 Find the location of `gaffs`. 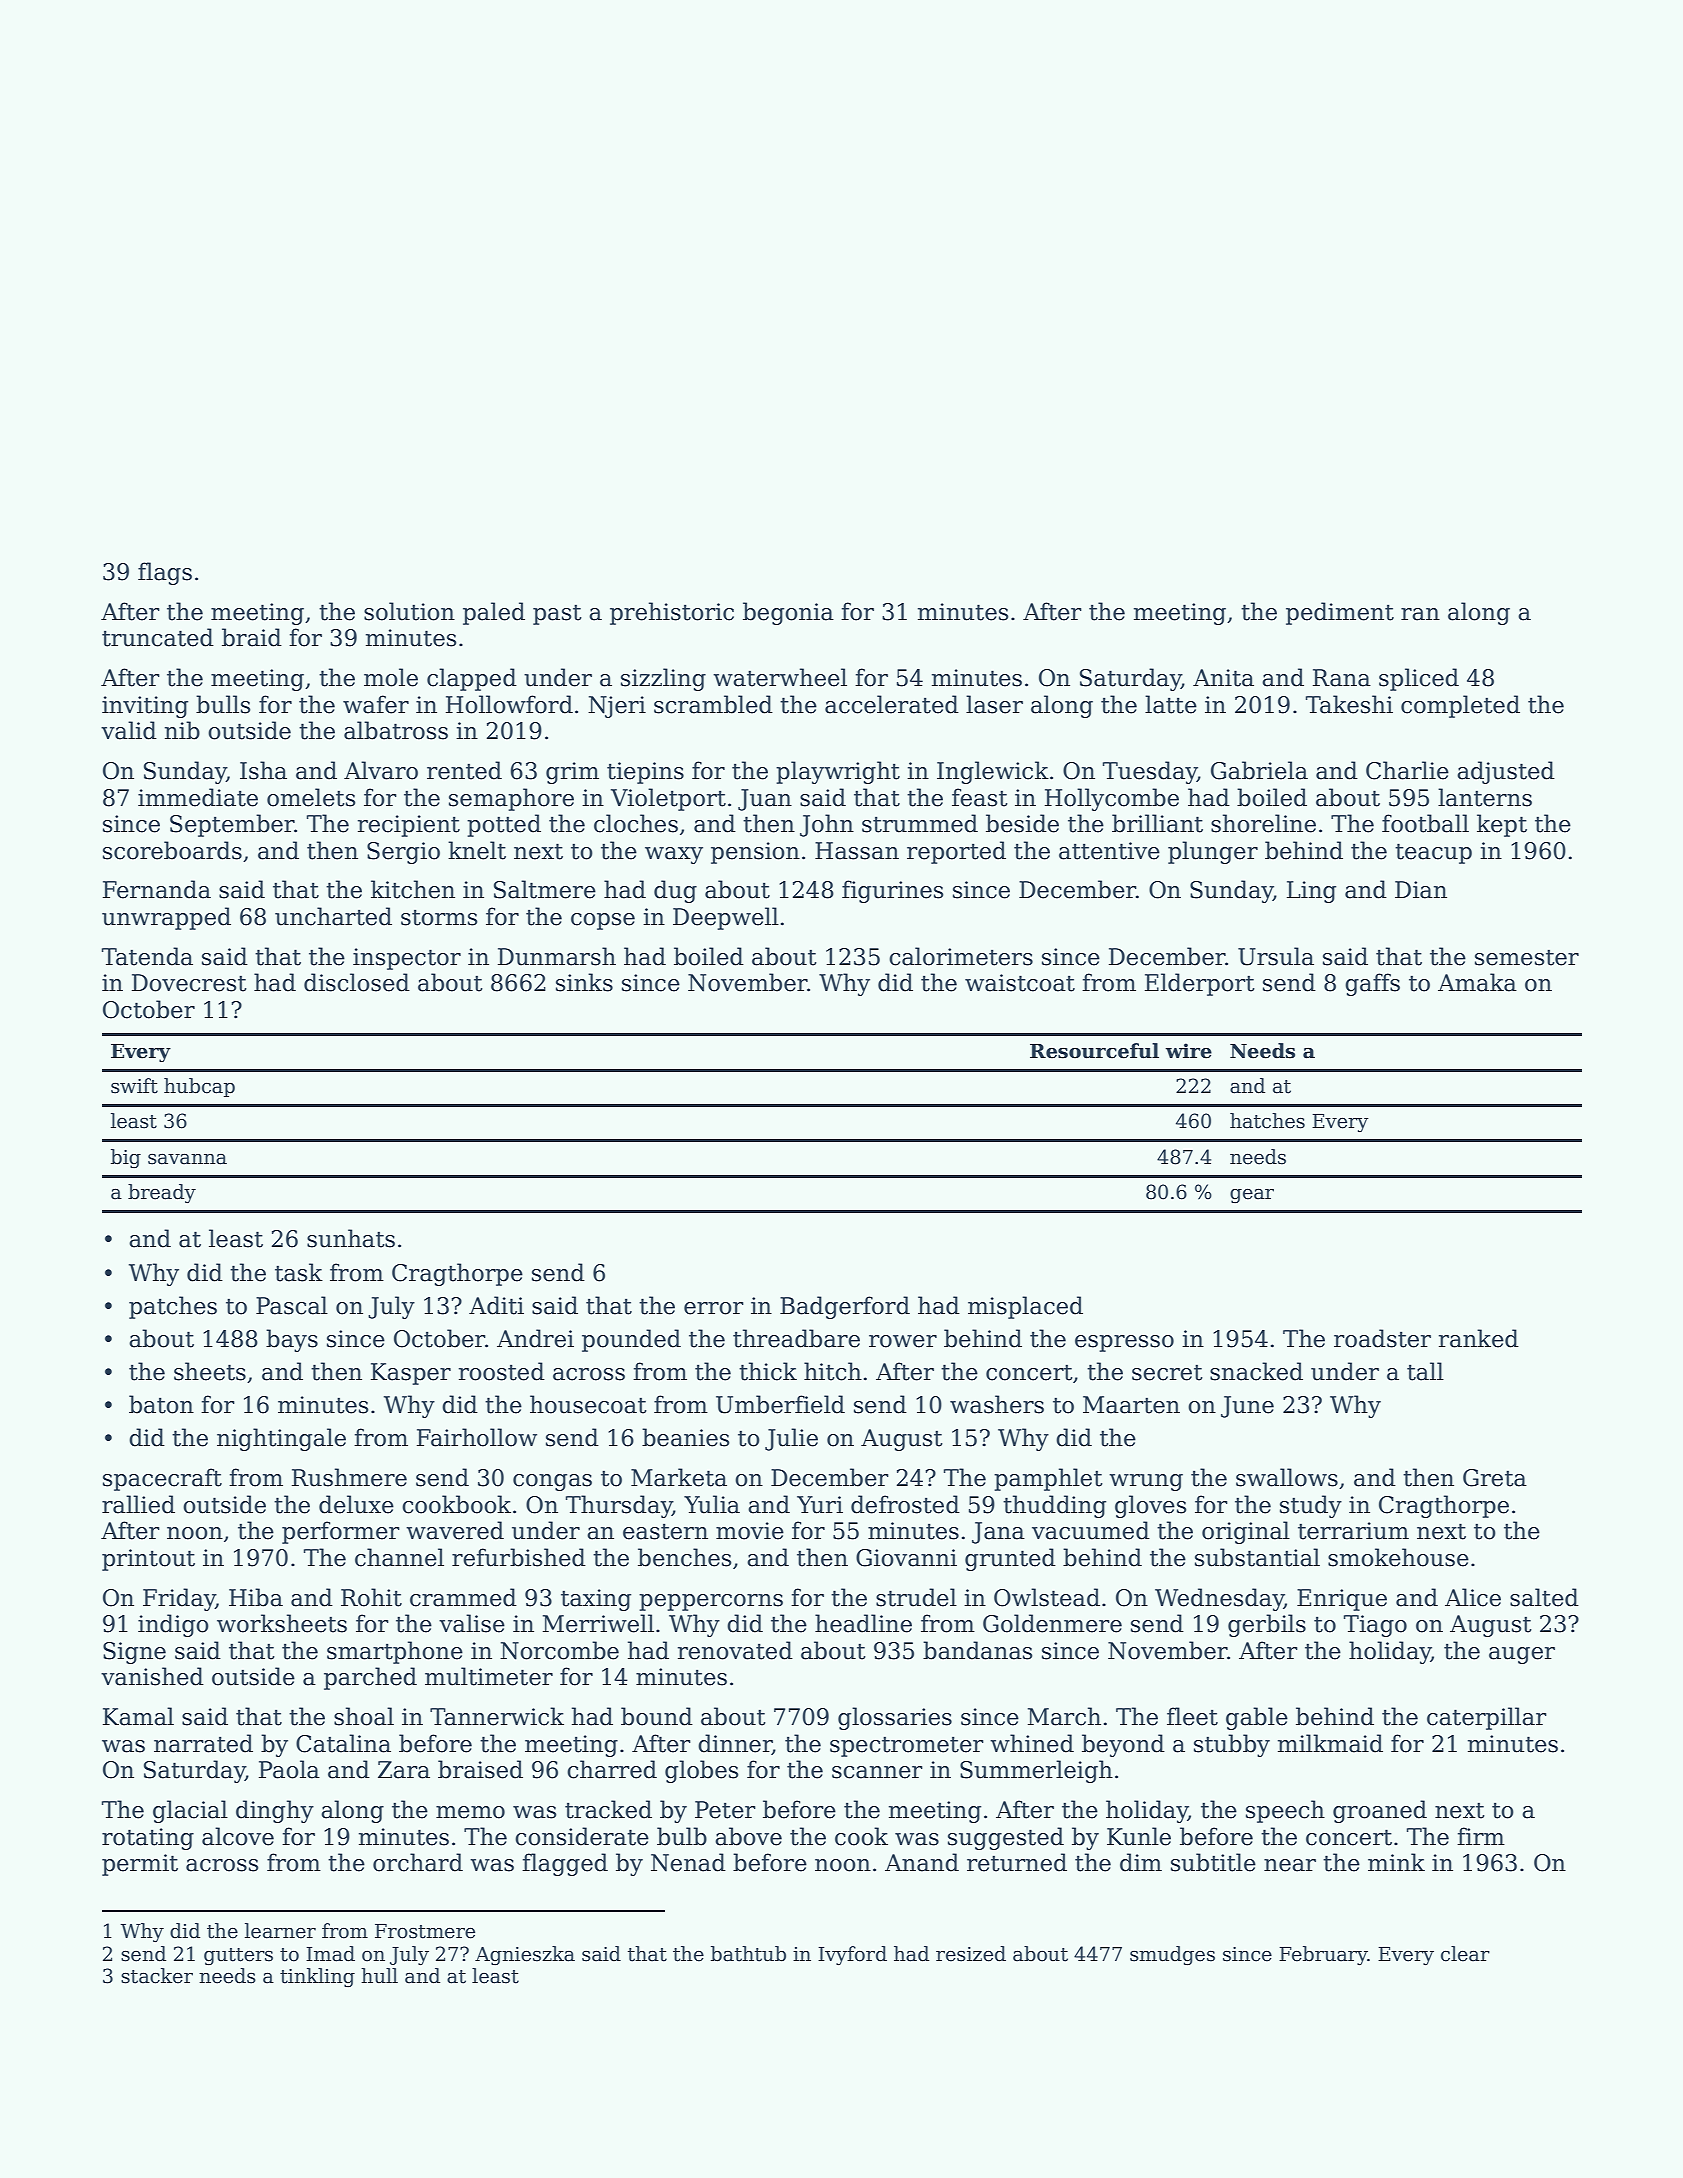

gaffs is located at coordinates (1372, 984).
